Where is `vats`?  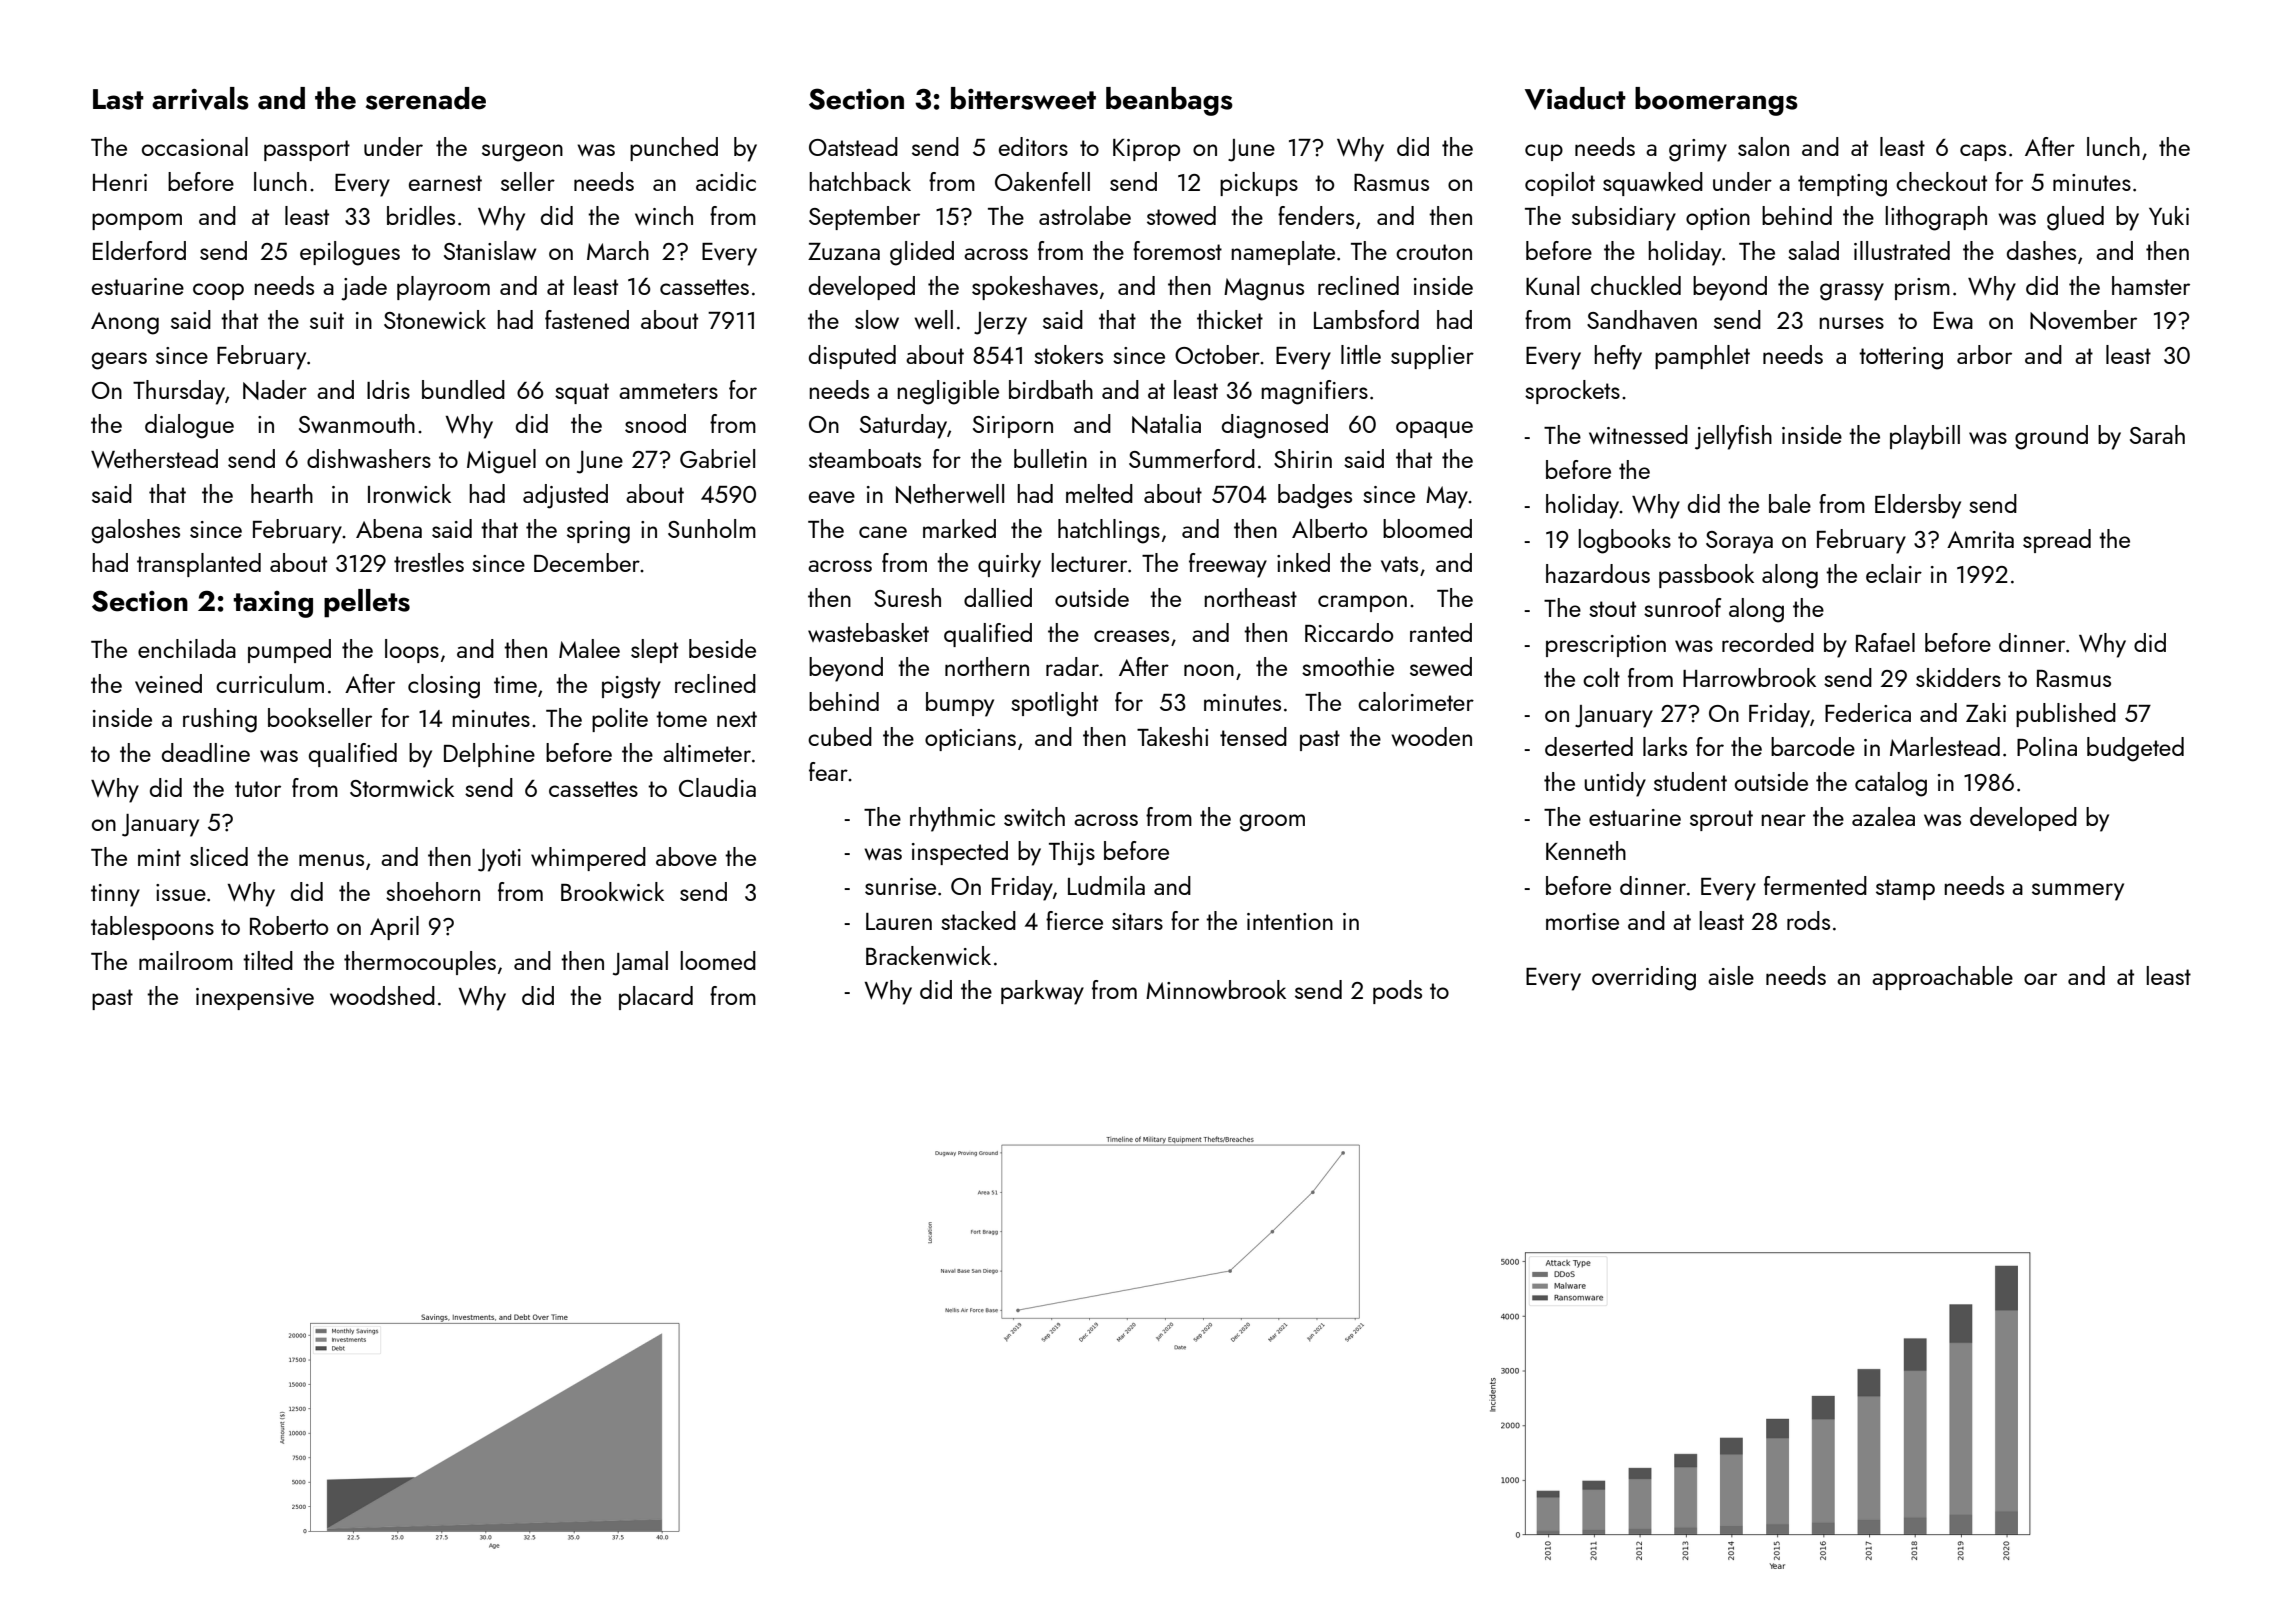 vats is located at coordinates (1399, 564).
